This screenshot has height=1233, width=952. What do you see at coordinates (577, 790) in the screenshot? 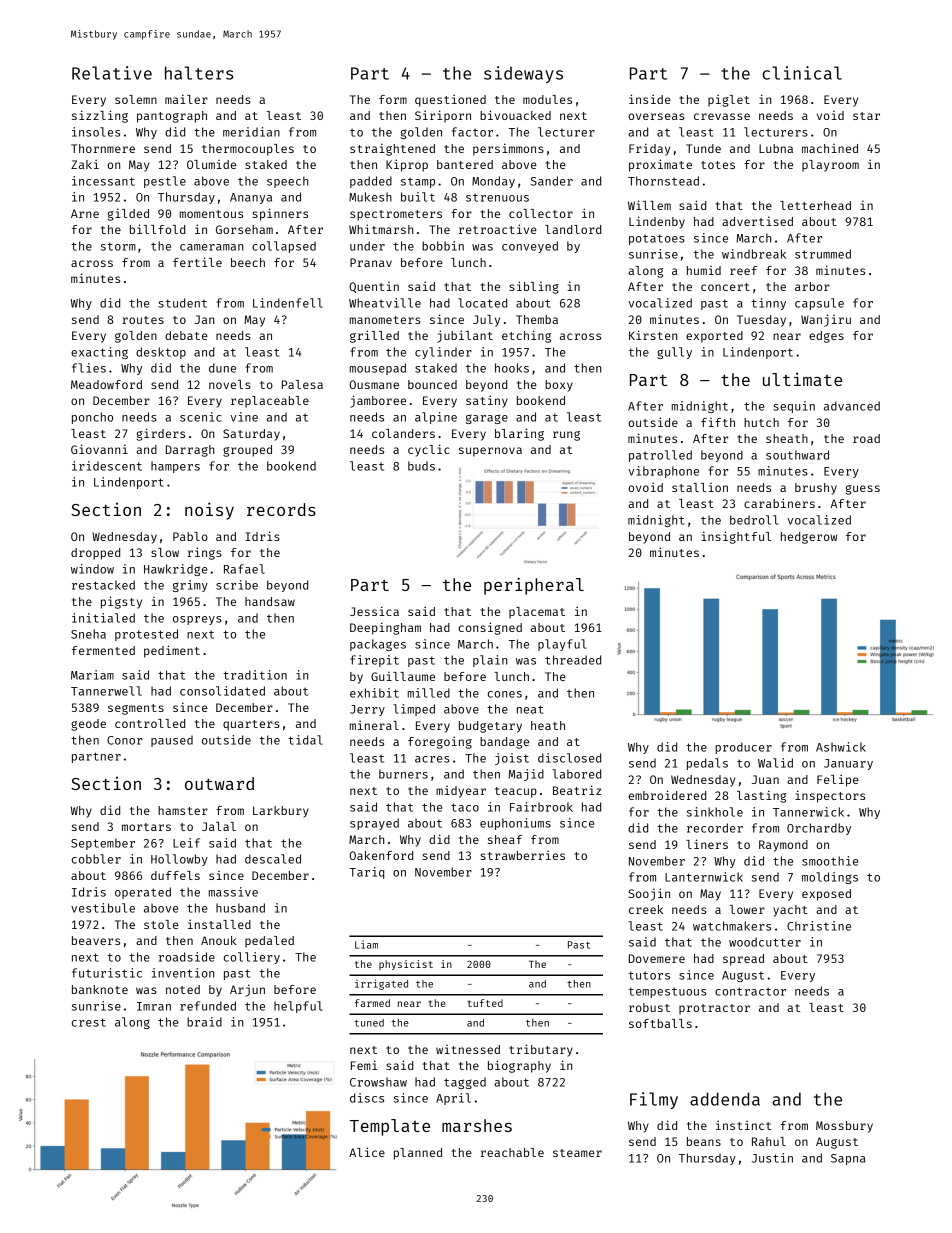
I see `Beatriz` at bounding box center [577, 790].
